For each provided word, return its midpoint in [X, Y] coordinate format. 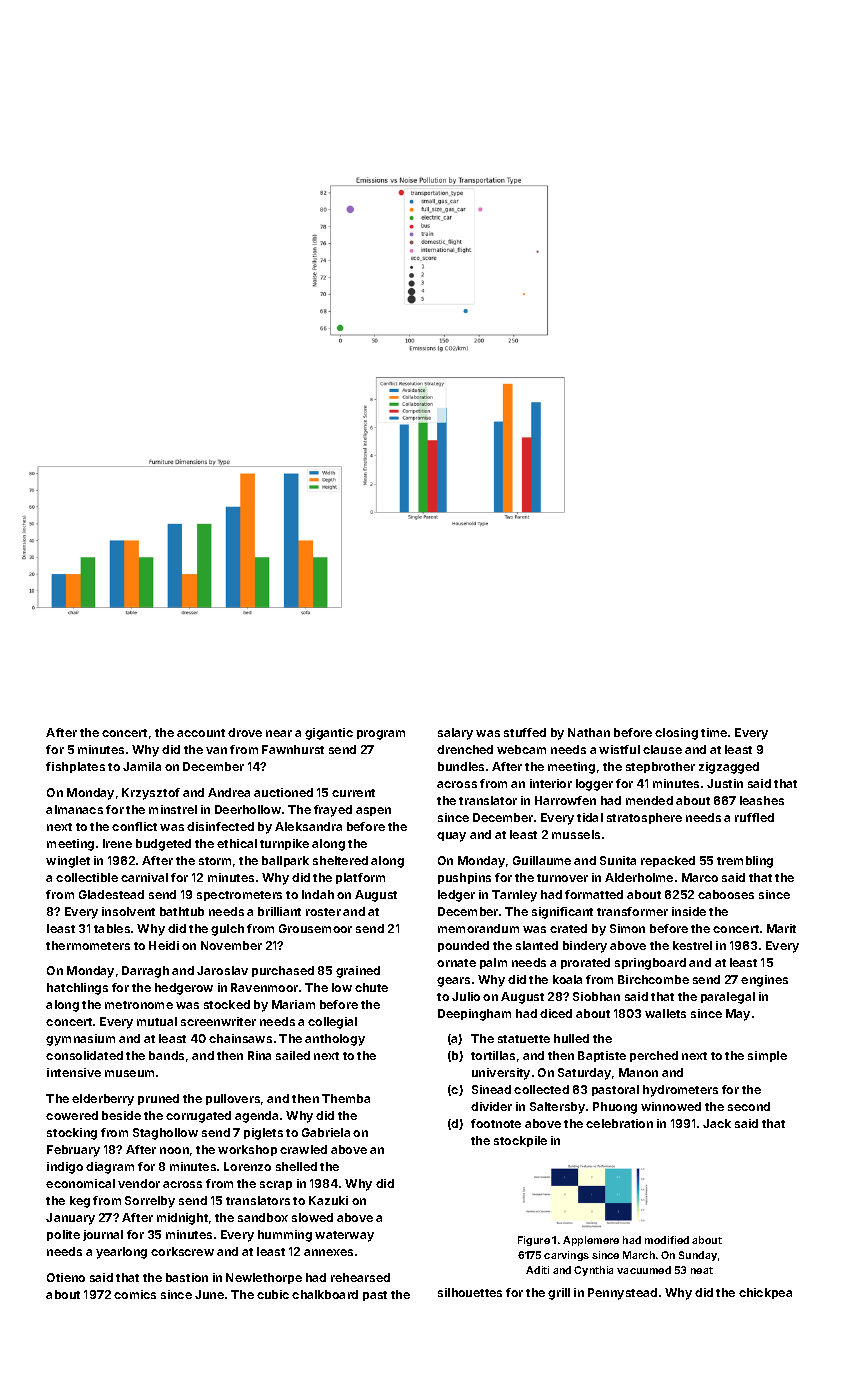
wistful [619, 749]
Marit [781, 928]
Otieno [66, 1277]
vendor [139, 1183]
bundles [461, 766]
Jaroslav [222, 970]
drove [245, 732]
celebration [619, 1123]
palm [493, 963]
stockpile [520, 1141]
